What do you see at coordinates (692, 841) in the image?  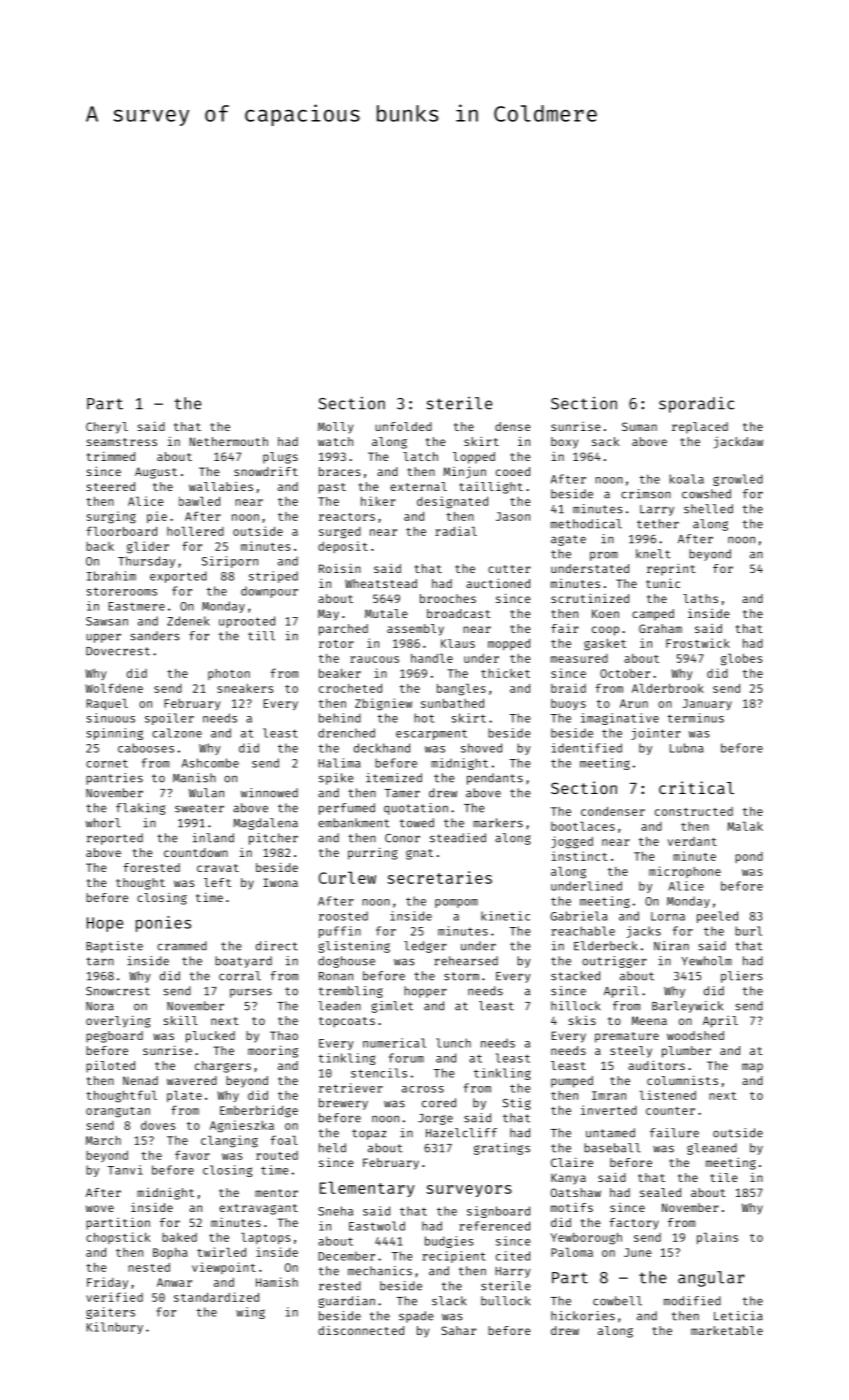 I see `verdant` at bounding box center [692, 841].
